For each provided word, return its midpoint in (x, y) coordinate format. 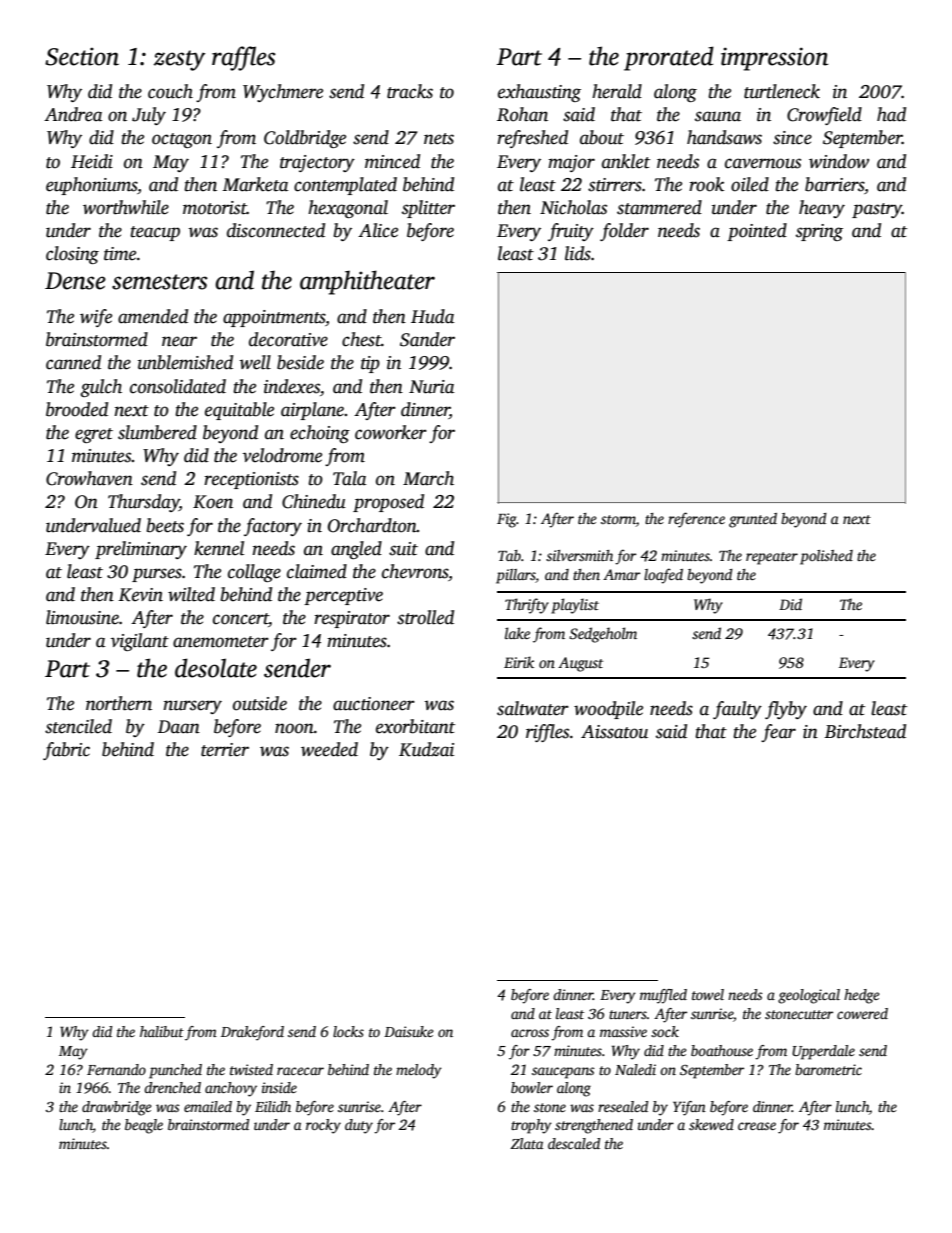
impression (774, 59)
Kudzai (426, 749)
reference (696, 520)
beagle (144, 1126)
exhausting (539, 93)
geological (809, 996)
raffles (244, 58)
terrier (225, 750)
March (428, 478)
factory (273, 527)
